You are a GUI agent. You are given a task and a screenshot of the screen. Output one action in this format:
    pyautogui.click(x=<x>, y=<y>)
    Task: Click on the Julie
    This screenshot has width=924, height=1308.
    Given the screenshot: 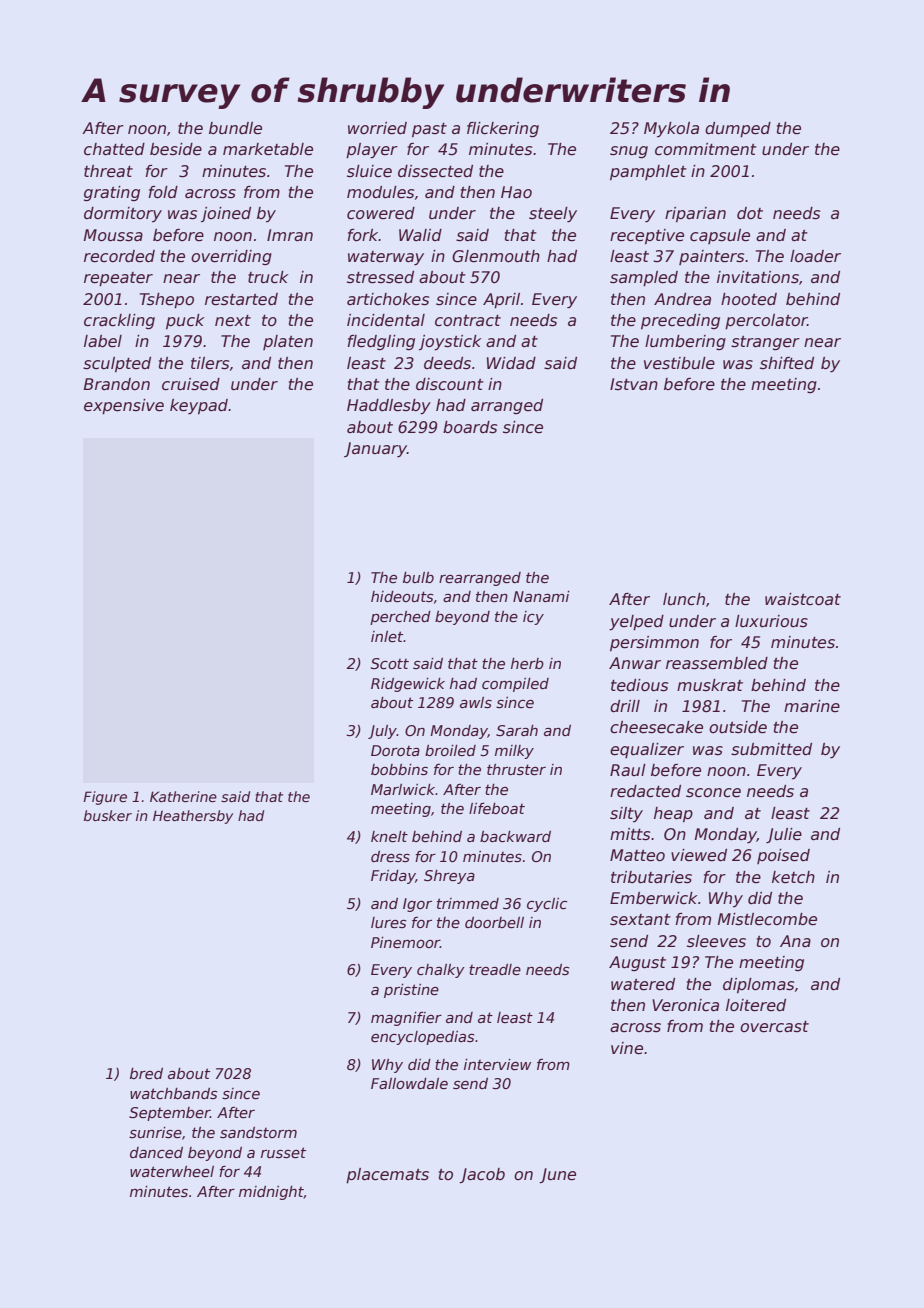 What is the action you would take?
    pyautogui.click(x=784, y=835)
